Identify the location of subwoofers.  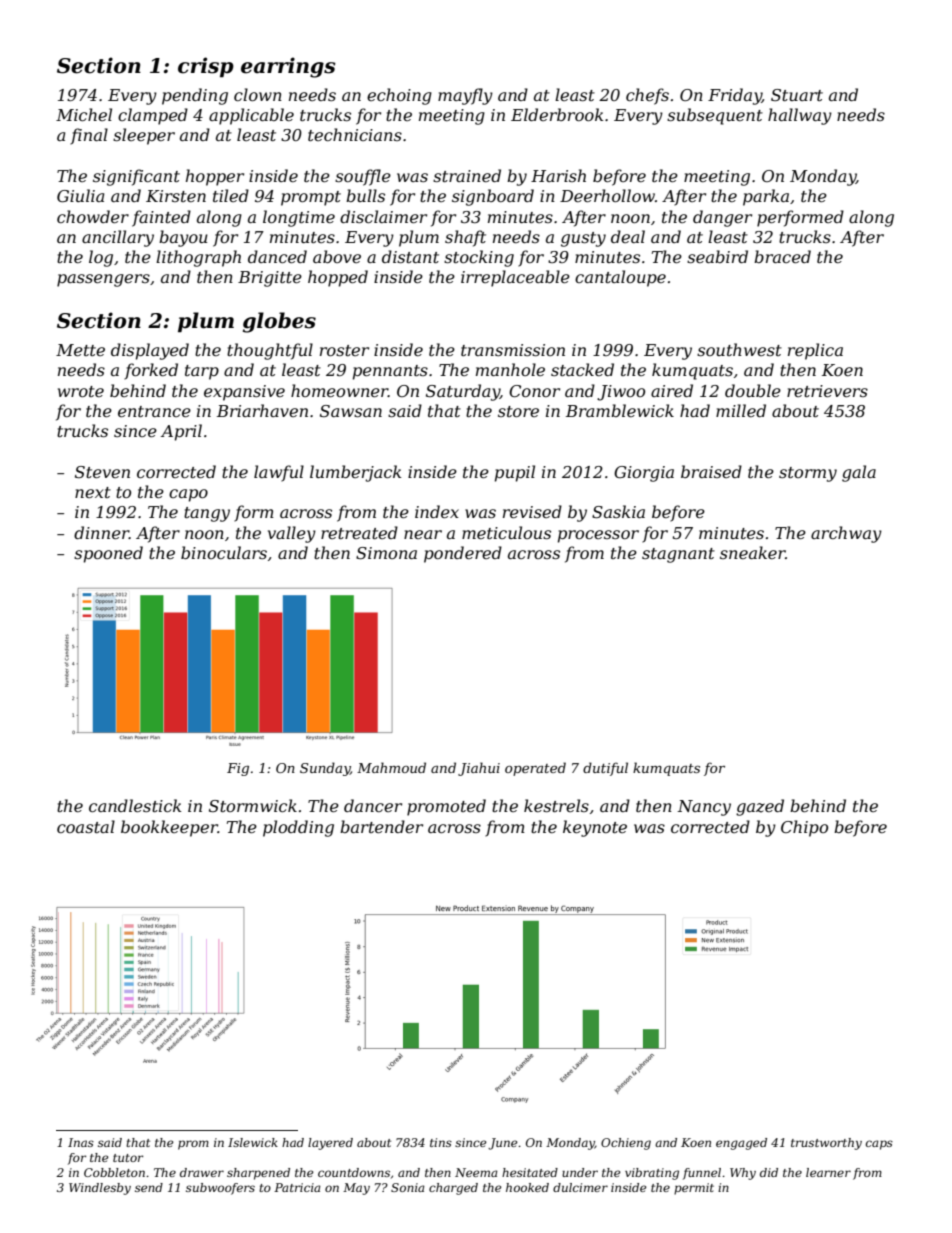
(220, 1189).
